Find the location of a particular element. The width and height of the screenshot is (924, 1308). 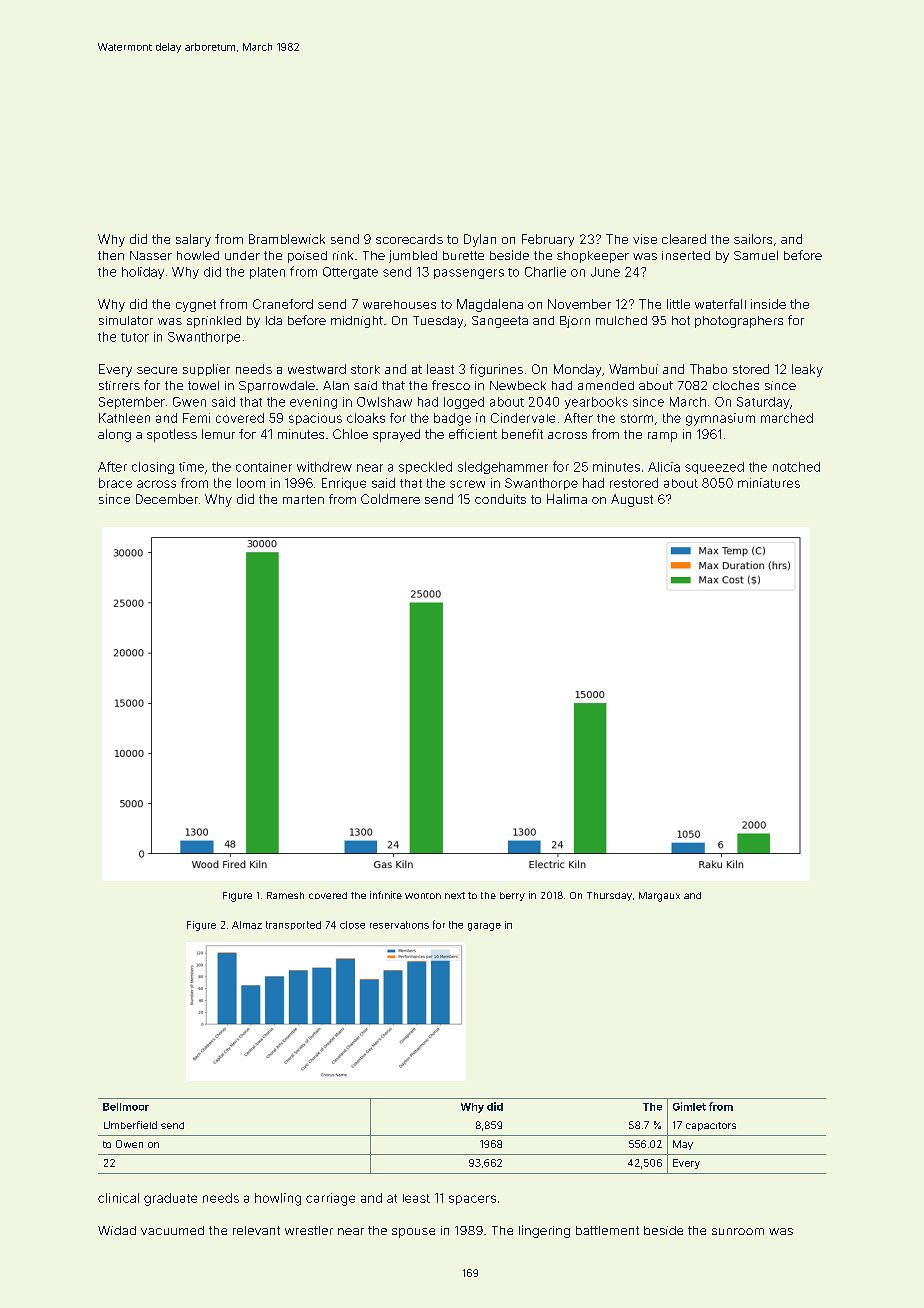

Dylan is located at coordinates (480, 240).
